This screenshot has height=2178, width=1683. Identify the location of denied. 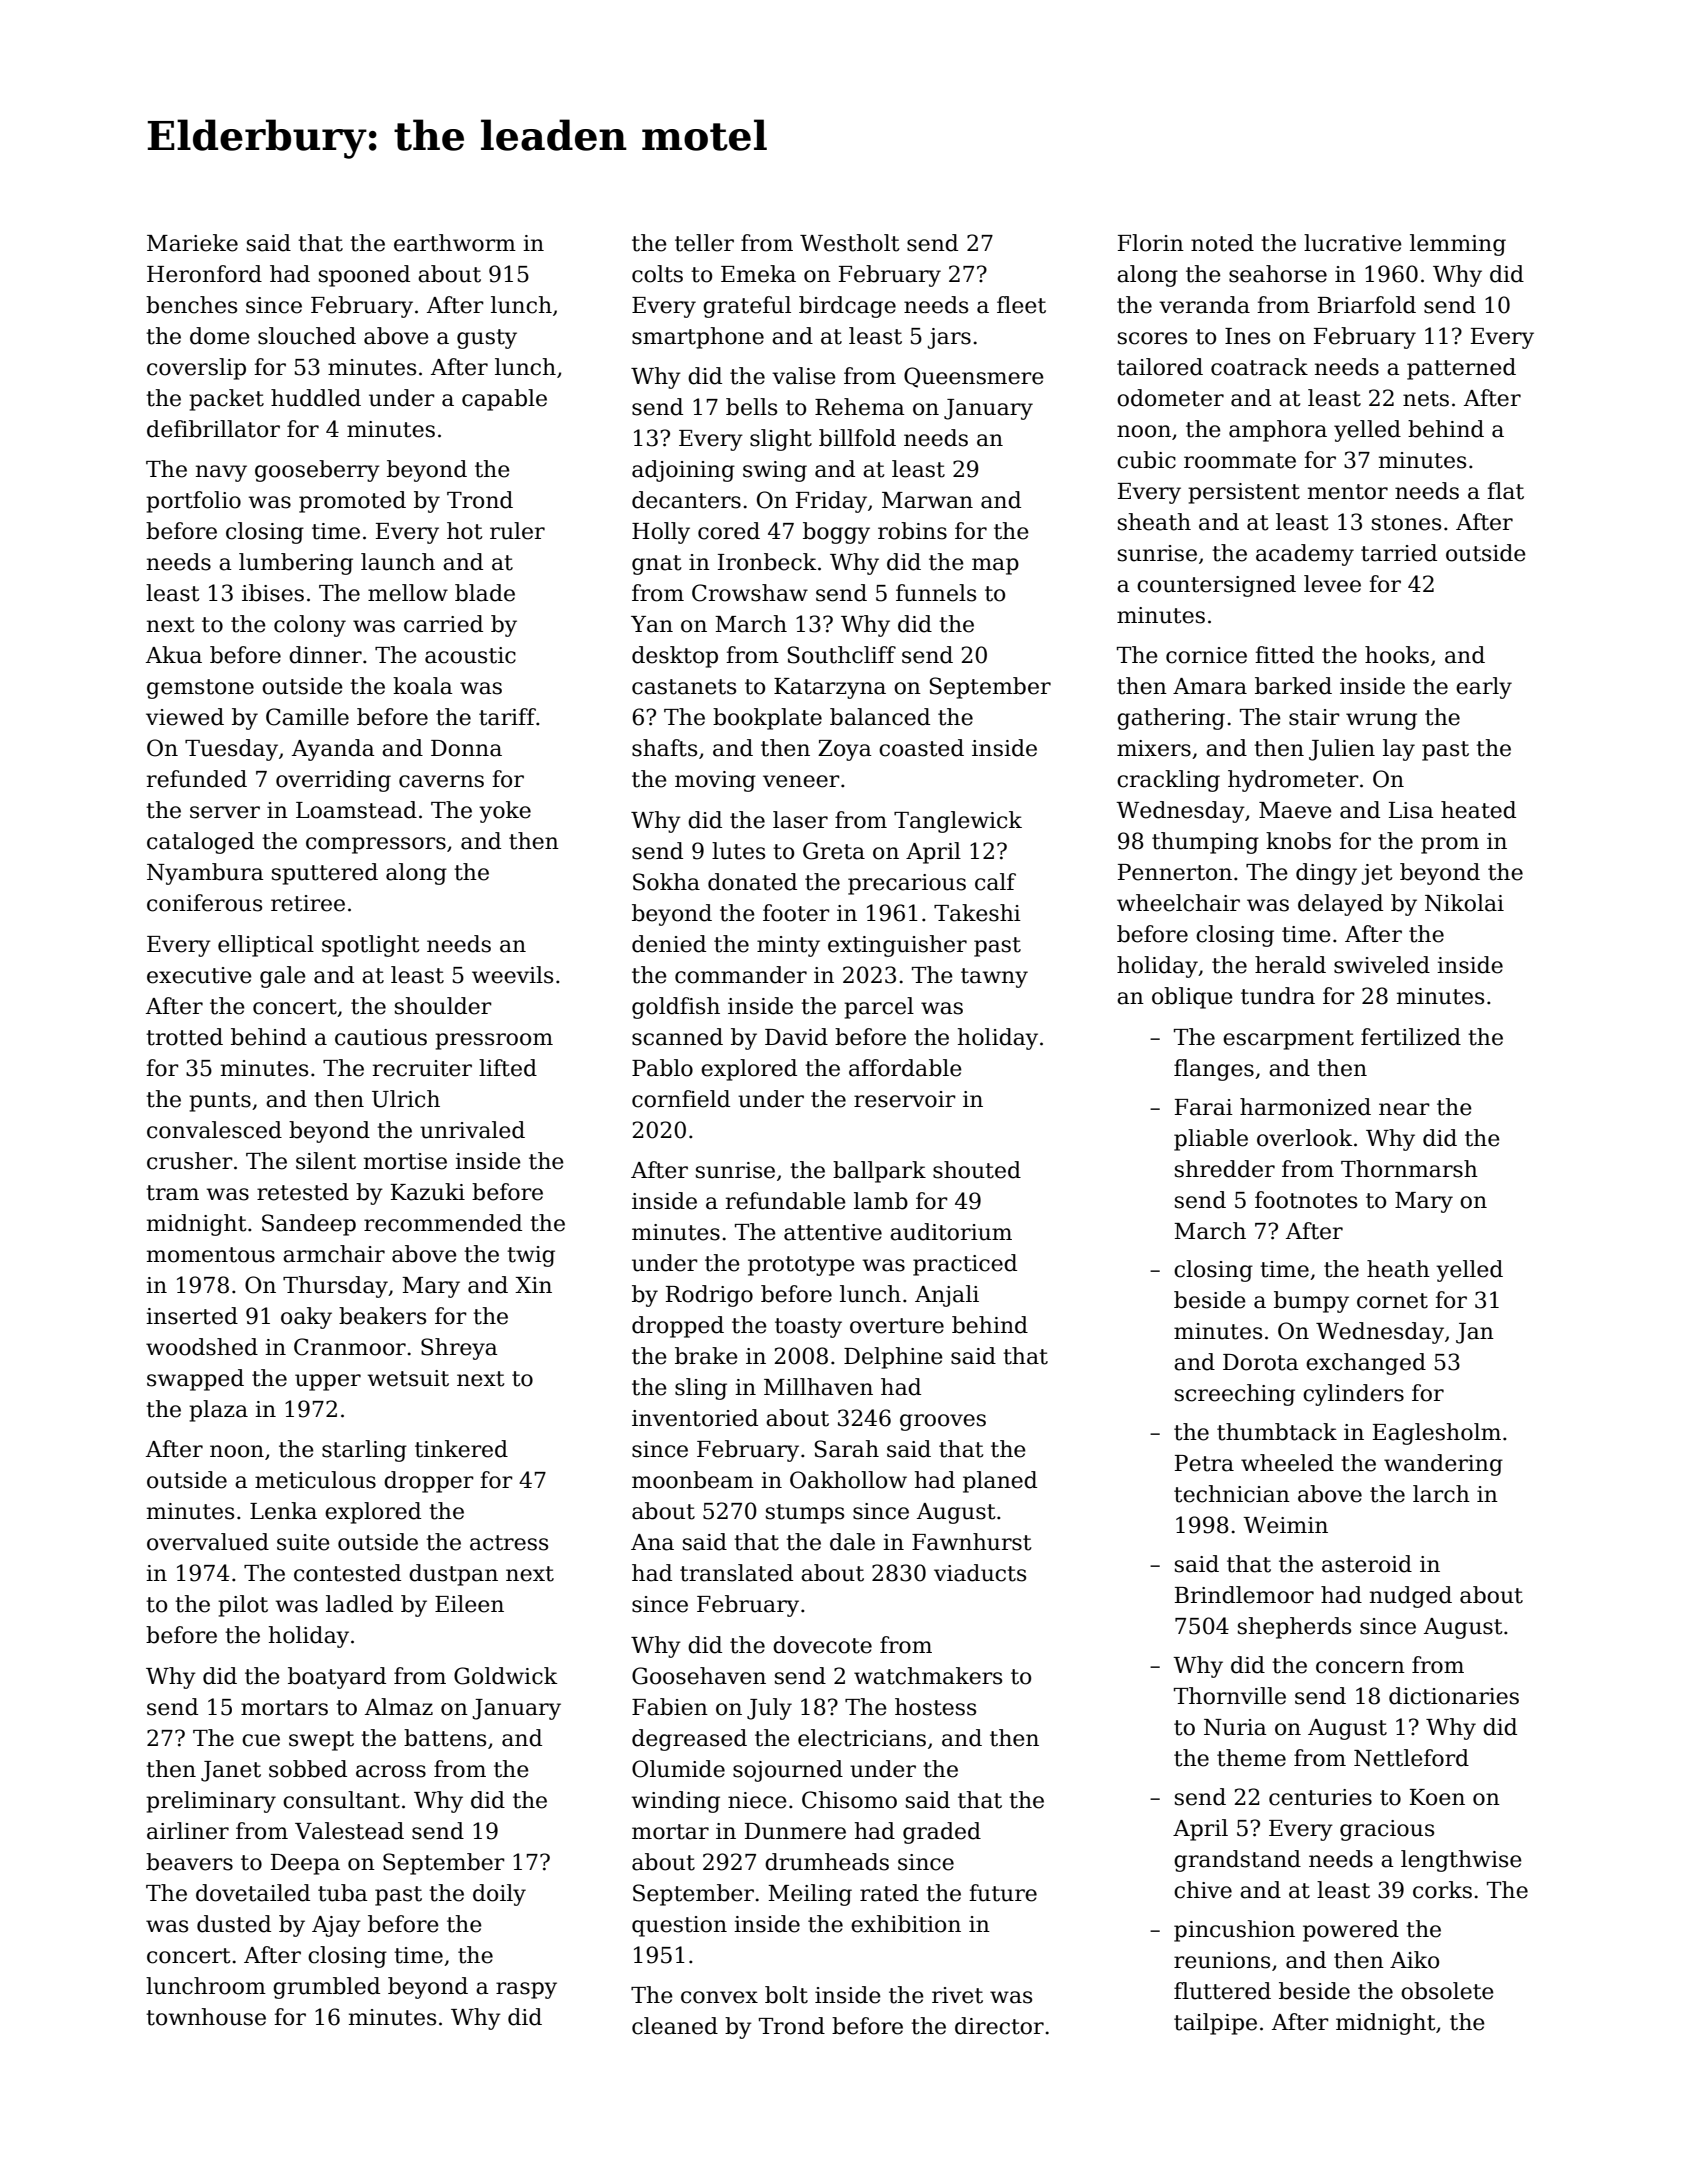
(669, 944).
